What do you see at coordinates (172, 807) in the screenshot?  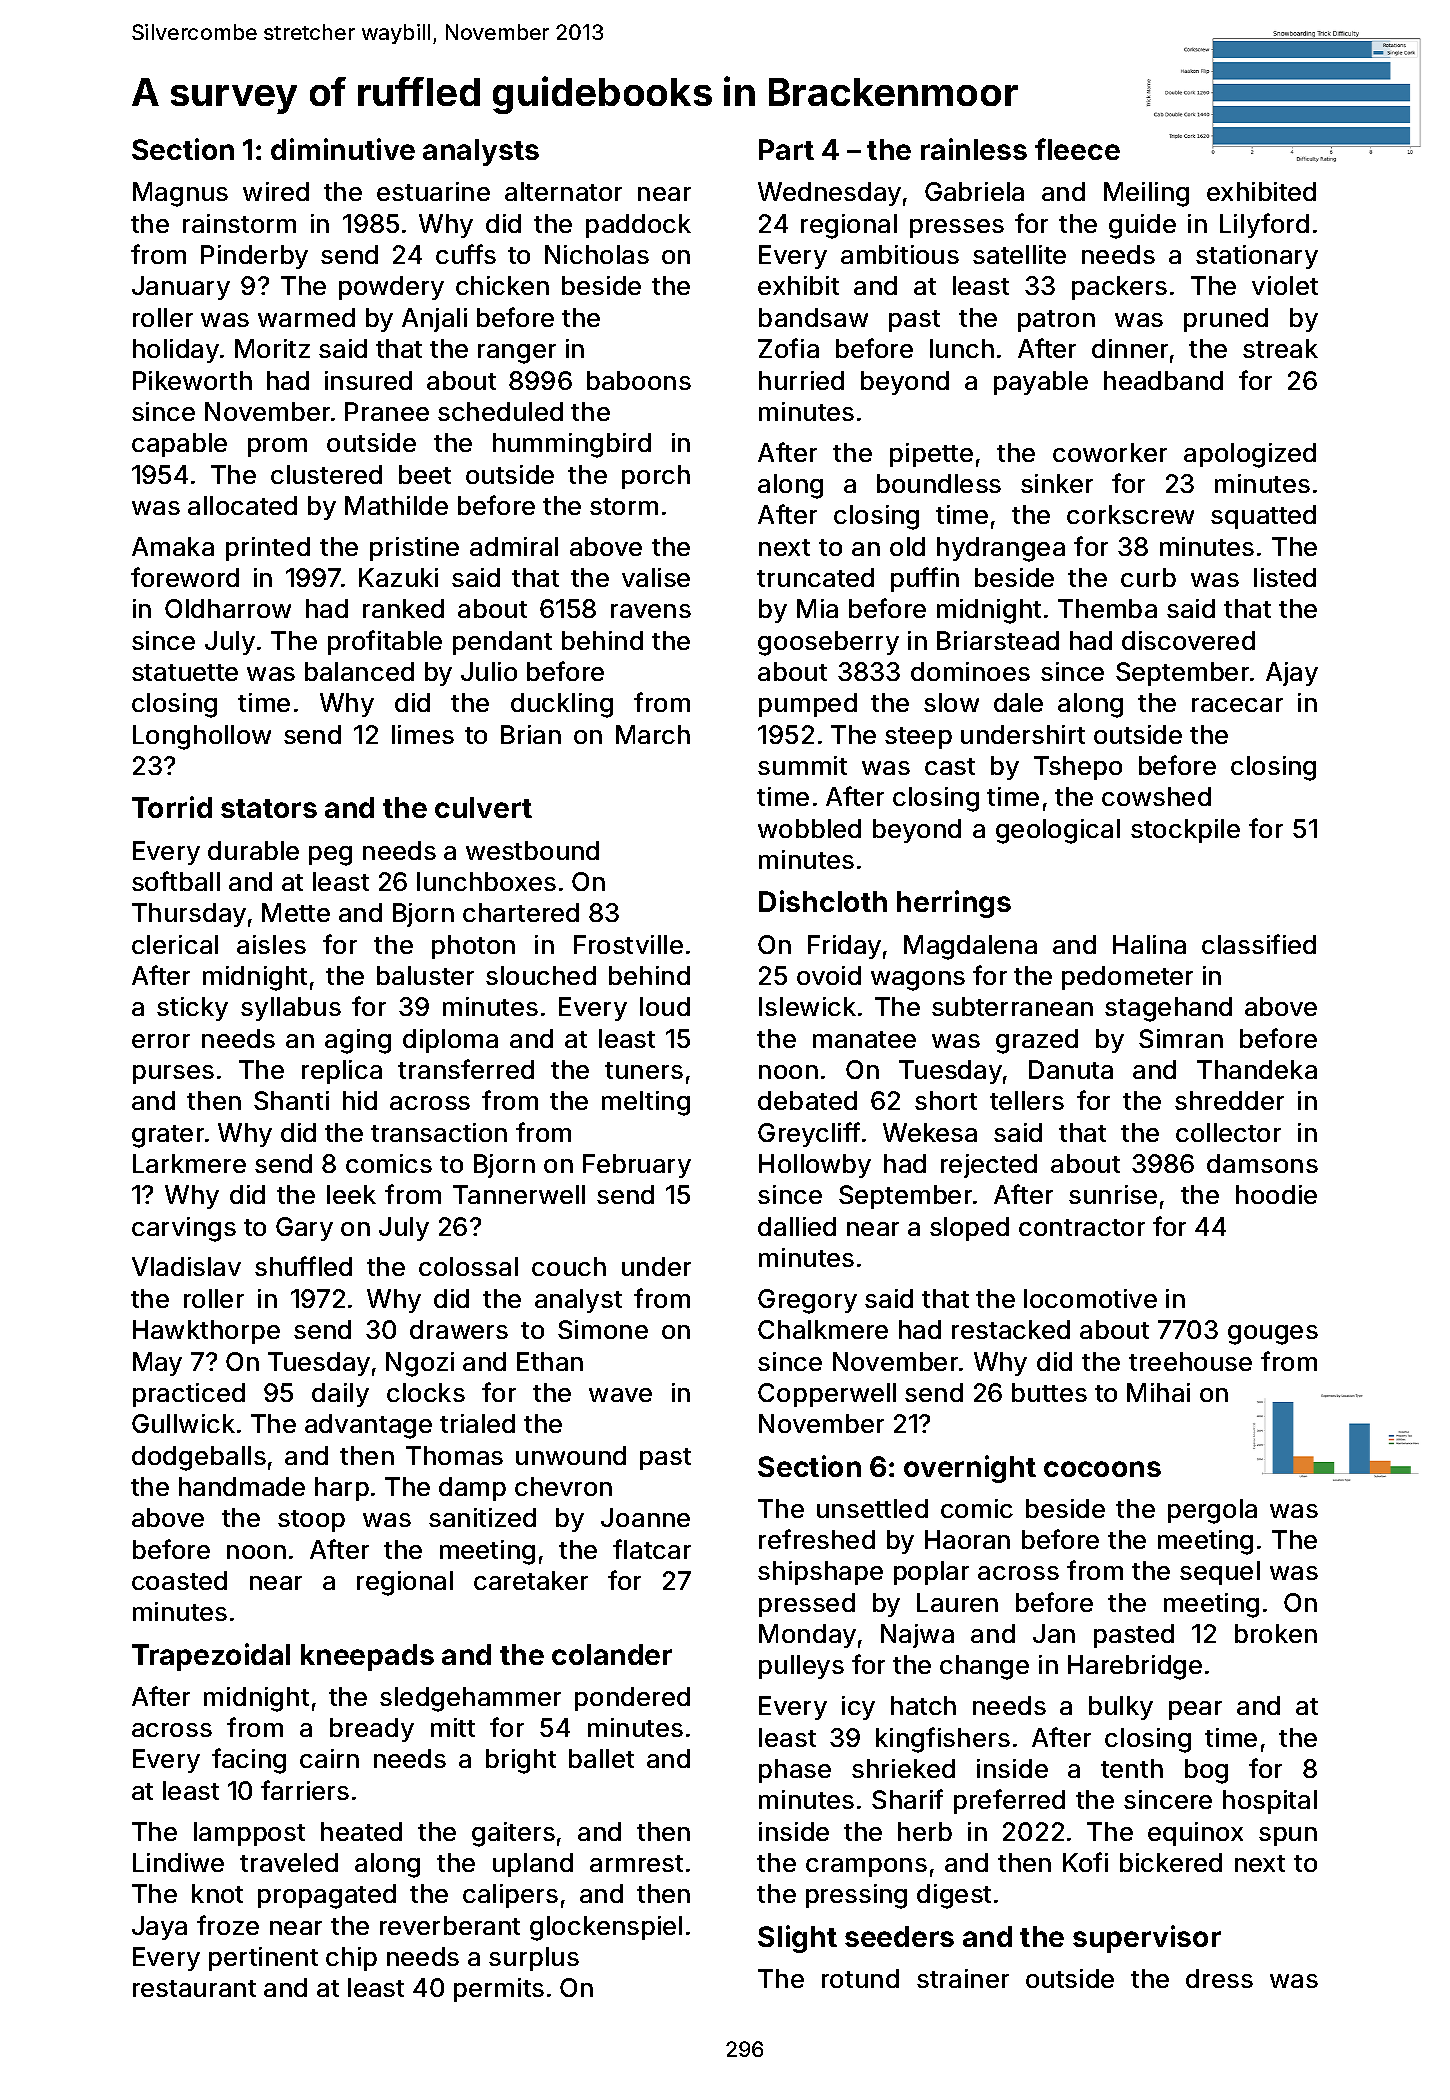 I see `Torrid` at bounding box center [172, 807].
